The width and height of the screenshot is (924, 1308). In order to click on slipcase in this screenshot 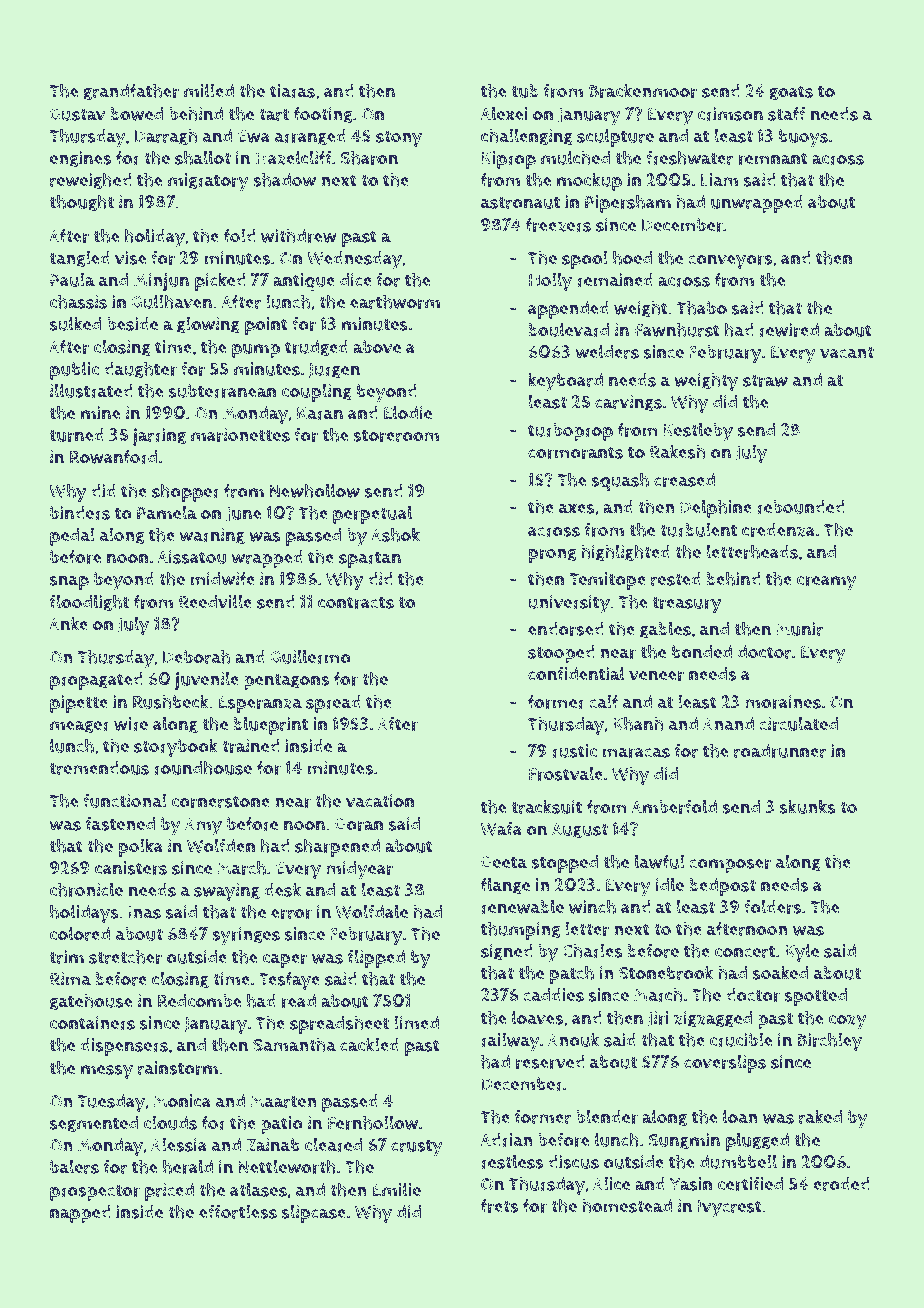, I will do `click(314, 1214)`.
